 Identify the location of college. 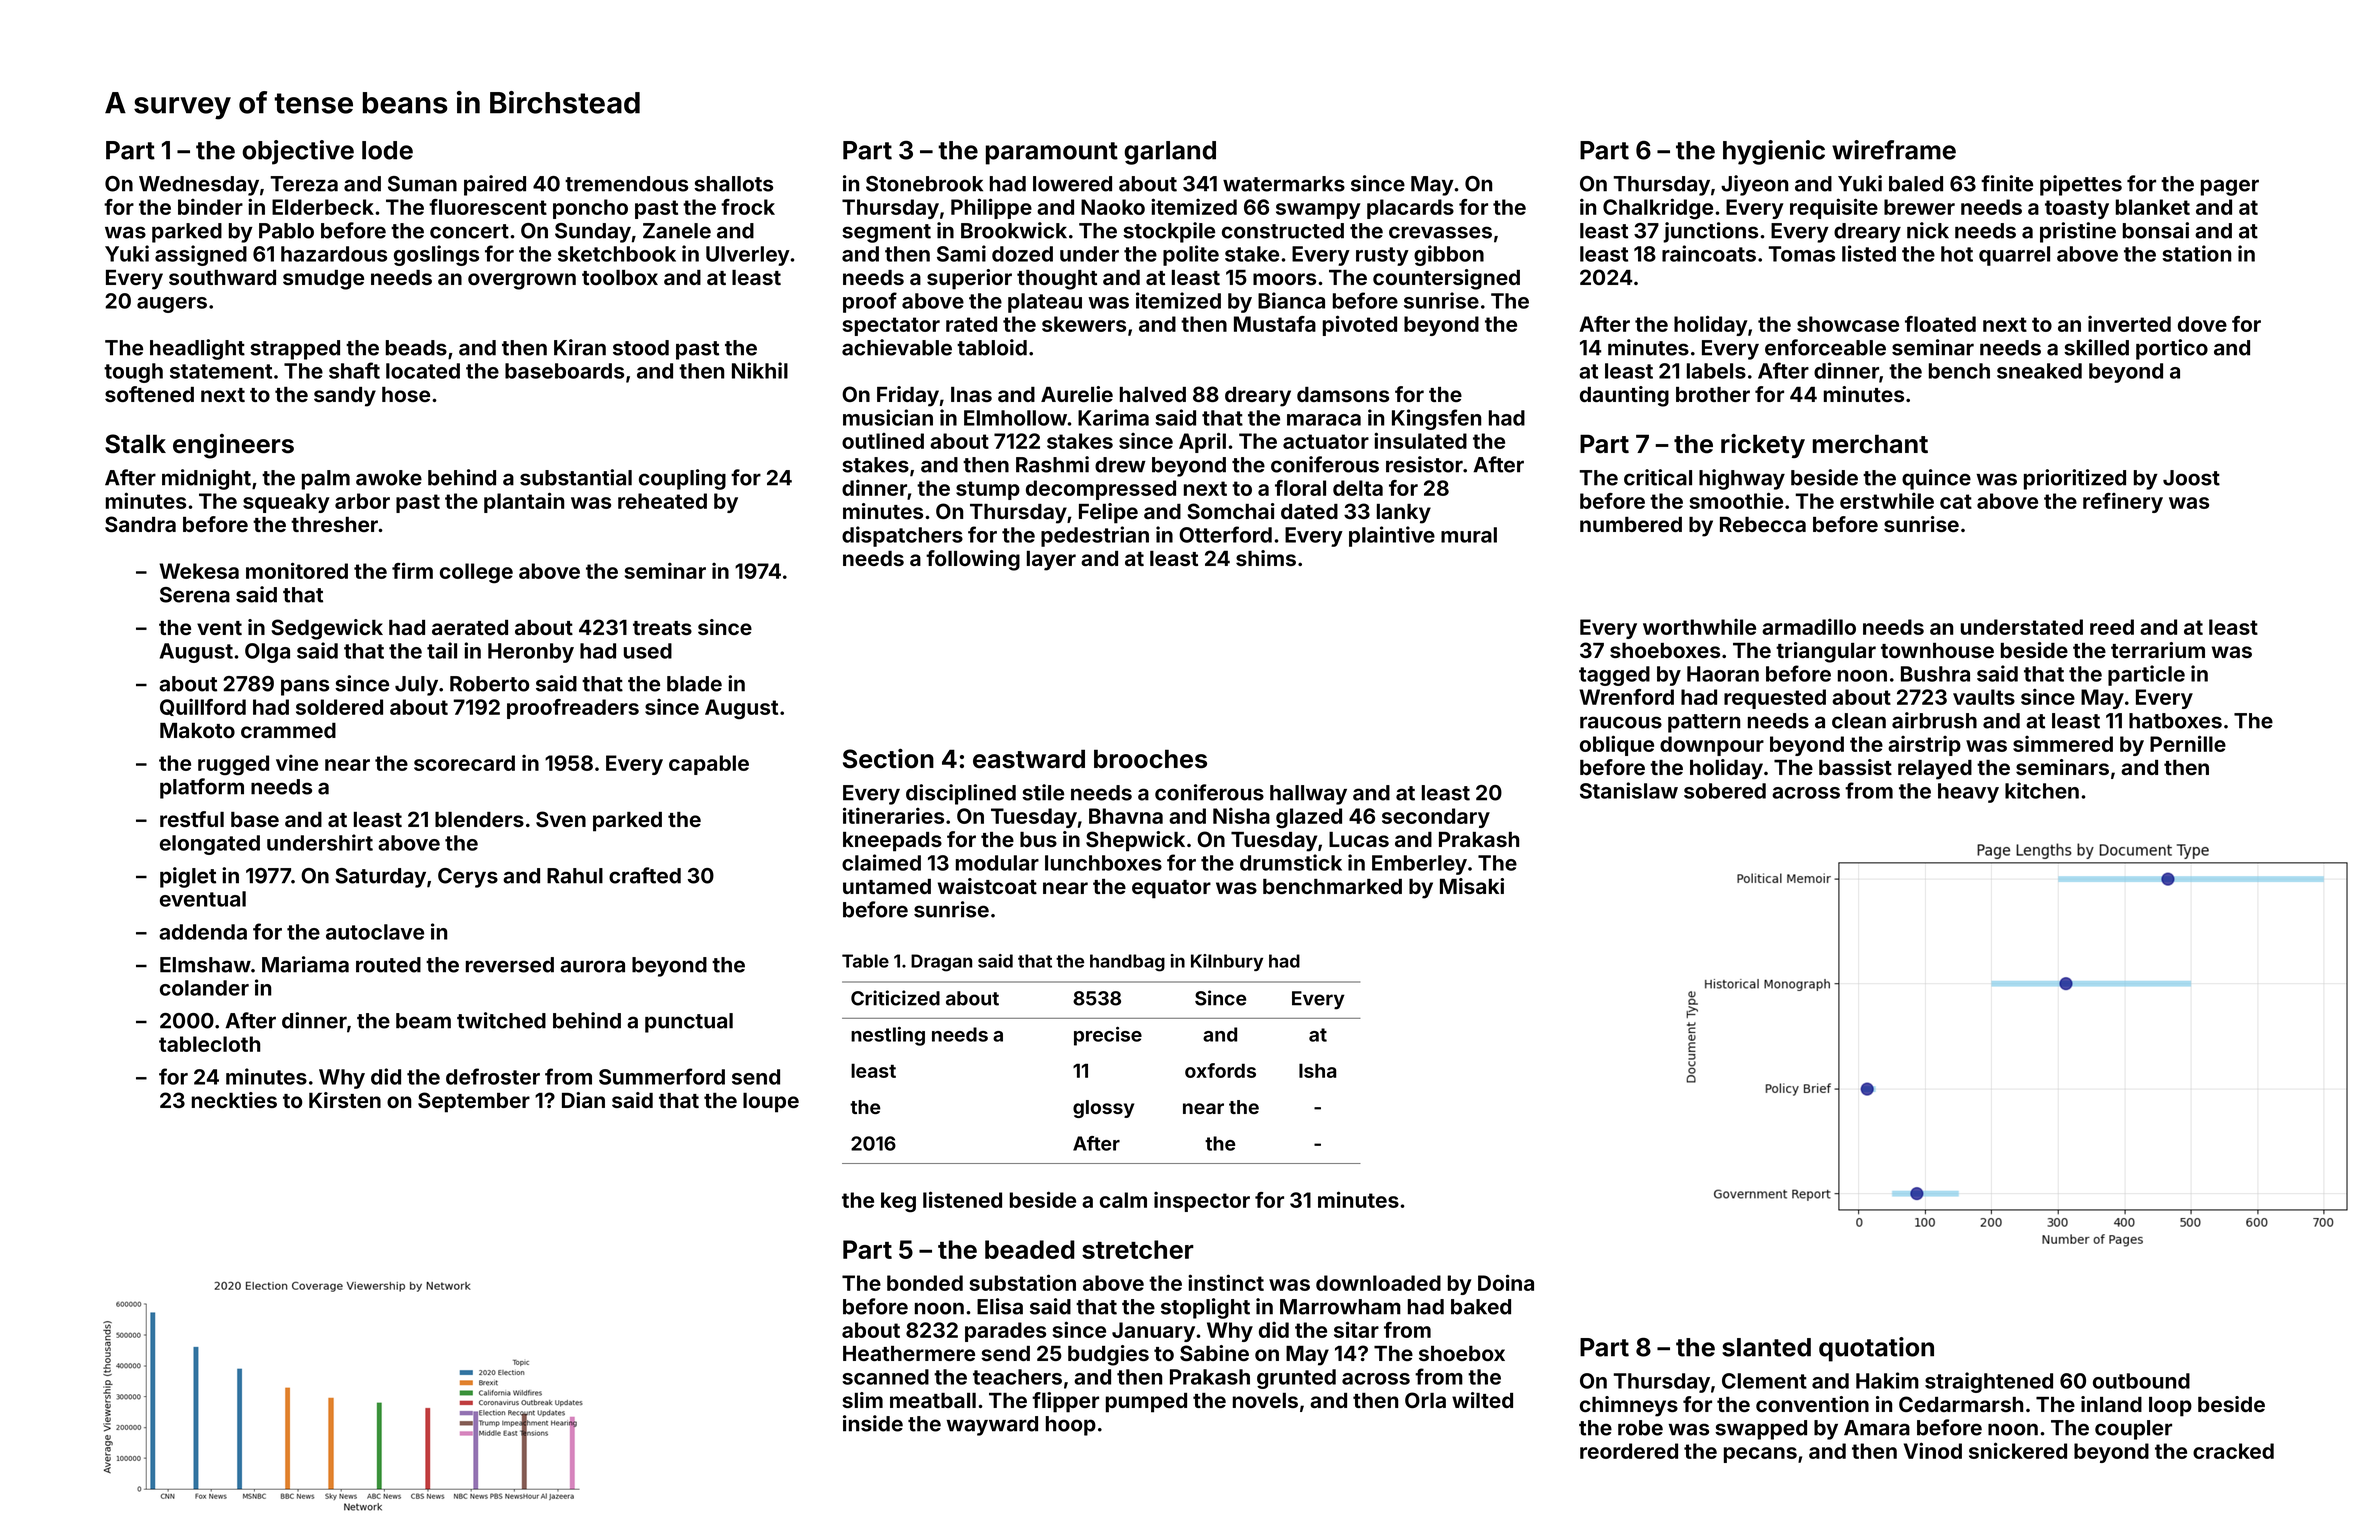
(476, 573).
